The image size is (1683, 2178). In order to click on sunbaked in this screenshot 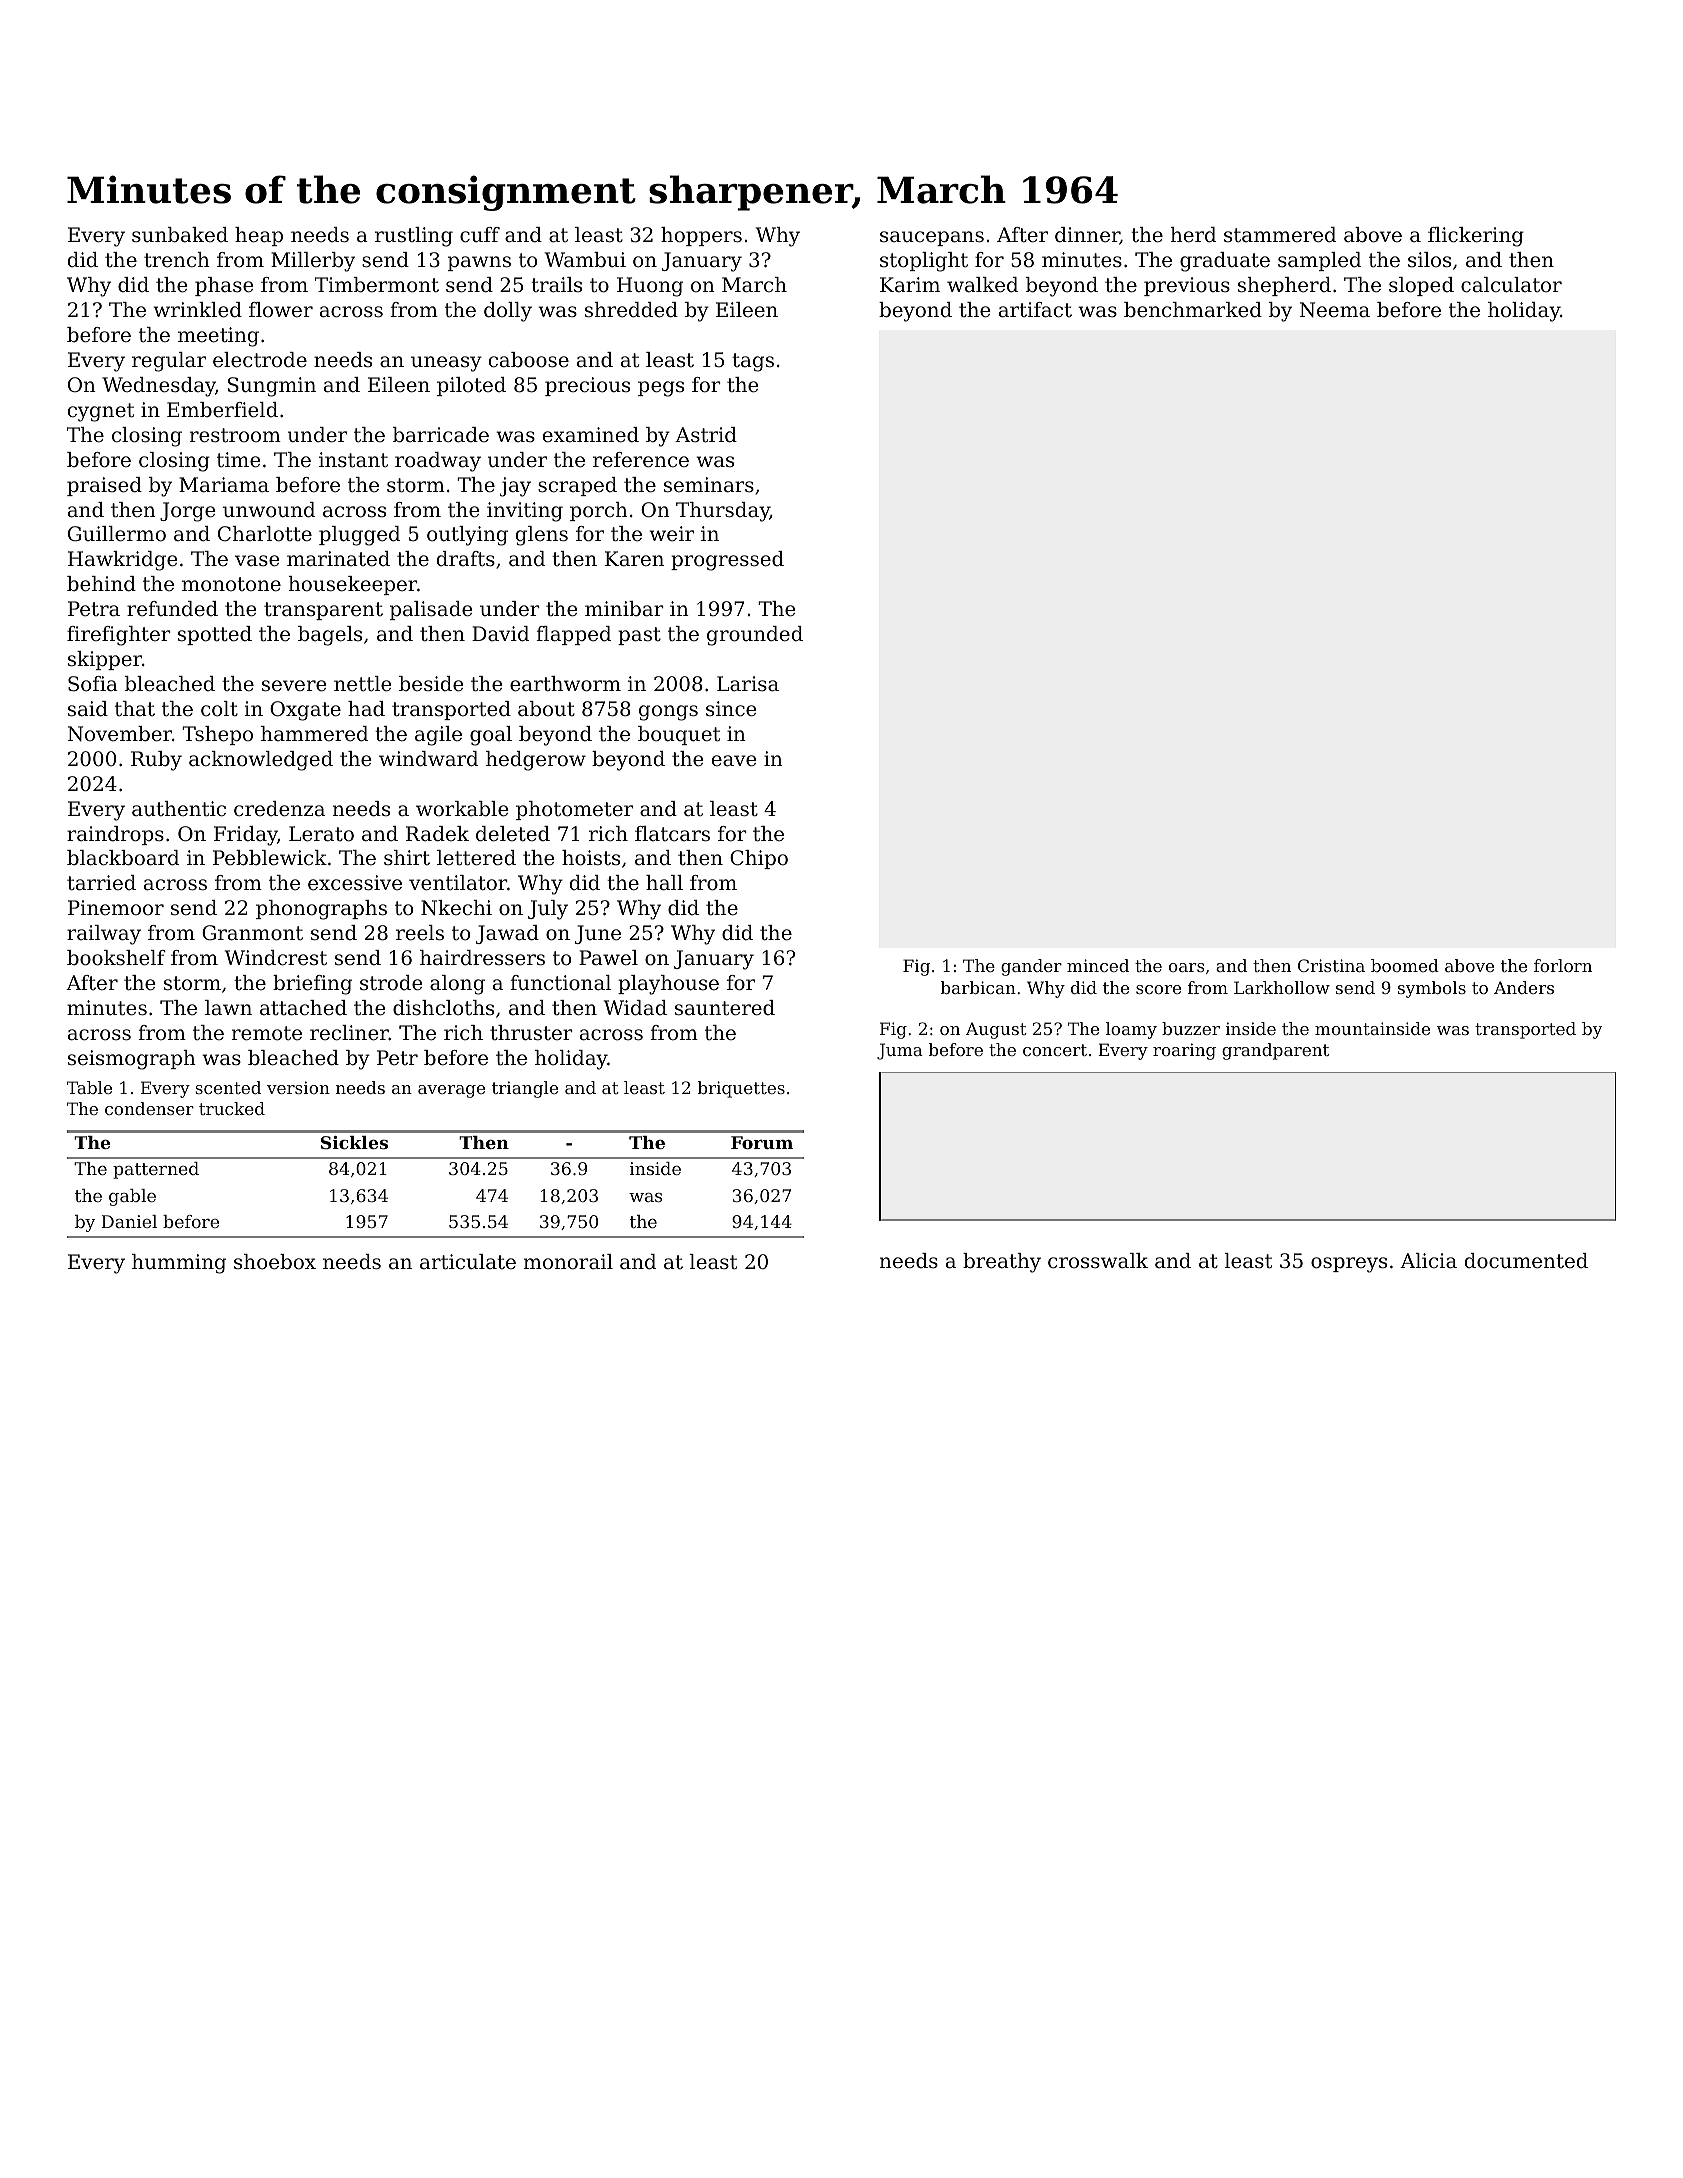, I will do `click(180, 235)`.
